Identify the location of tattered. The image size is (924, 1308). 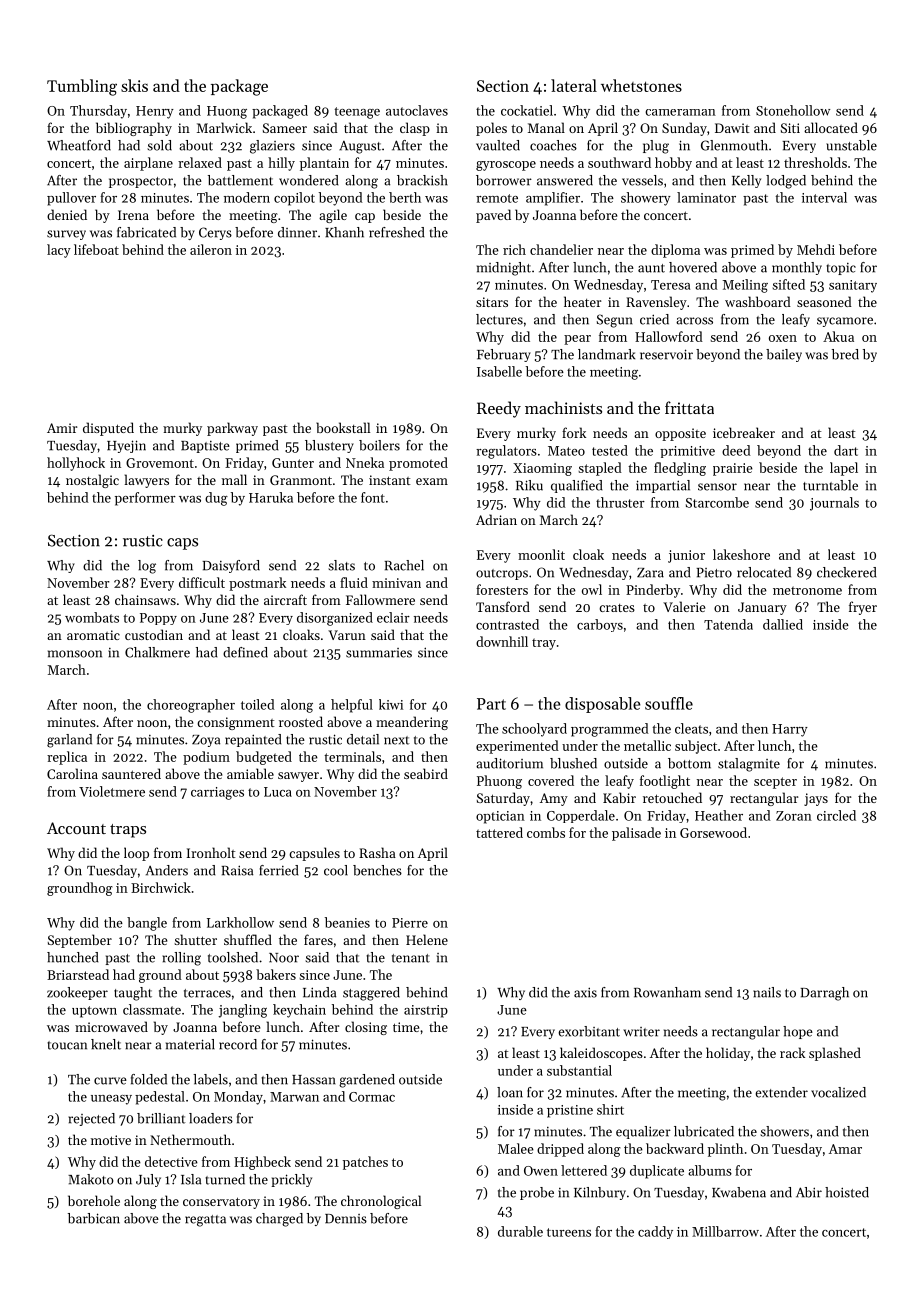
(499, 832).
